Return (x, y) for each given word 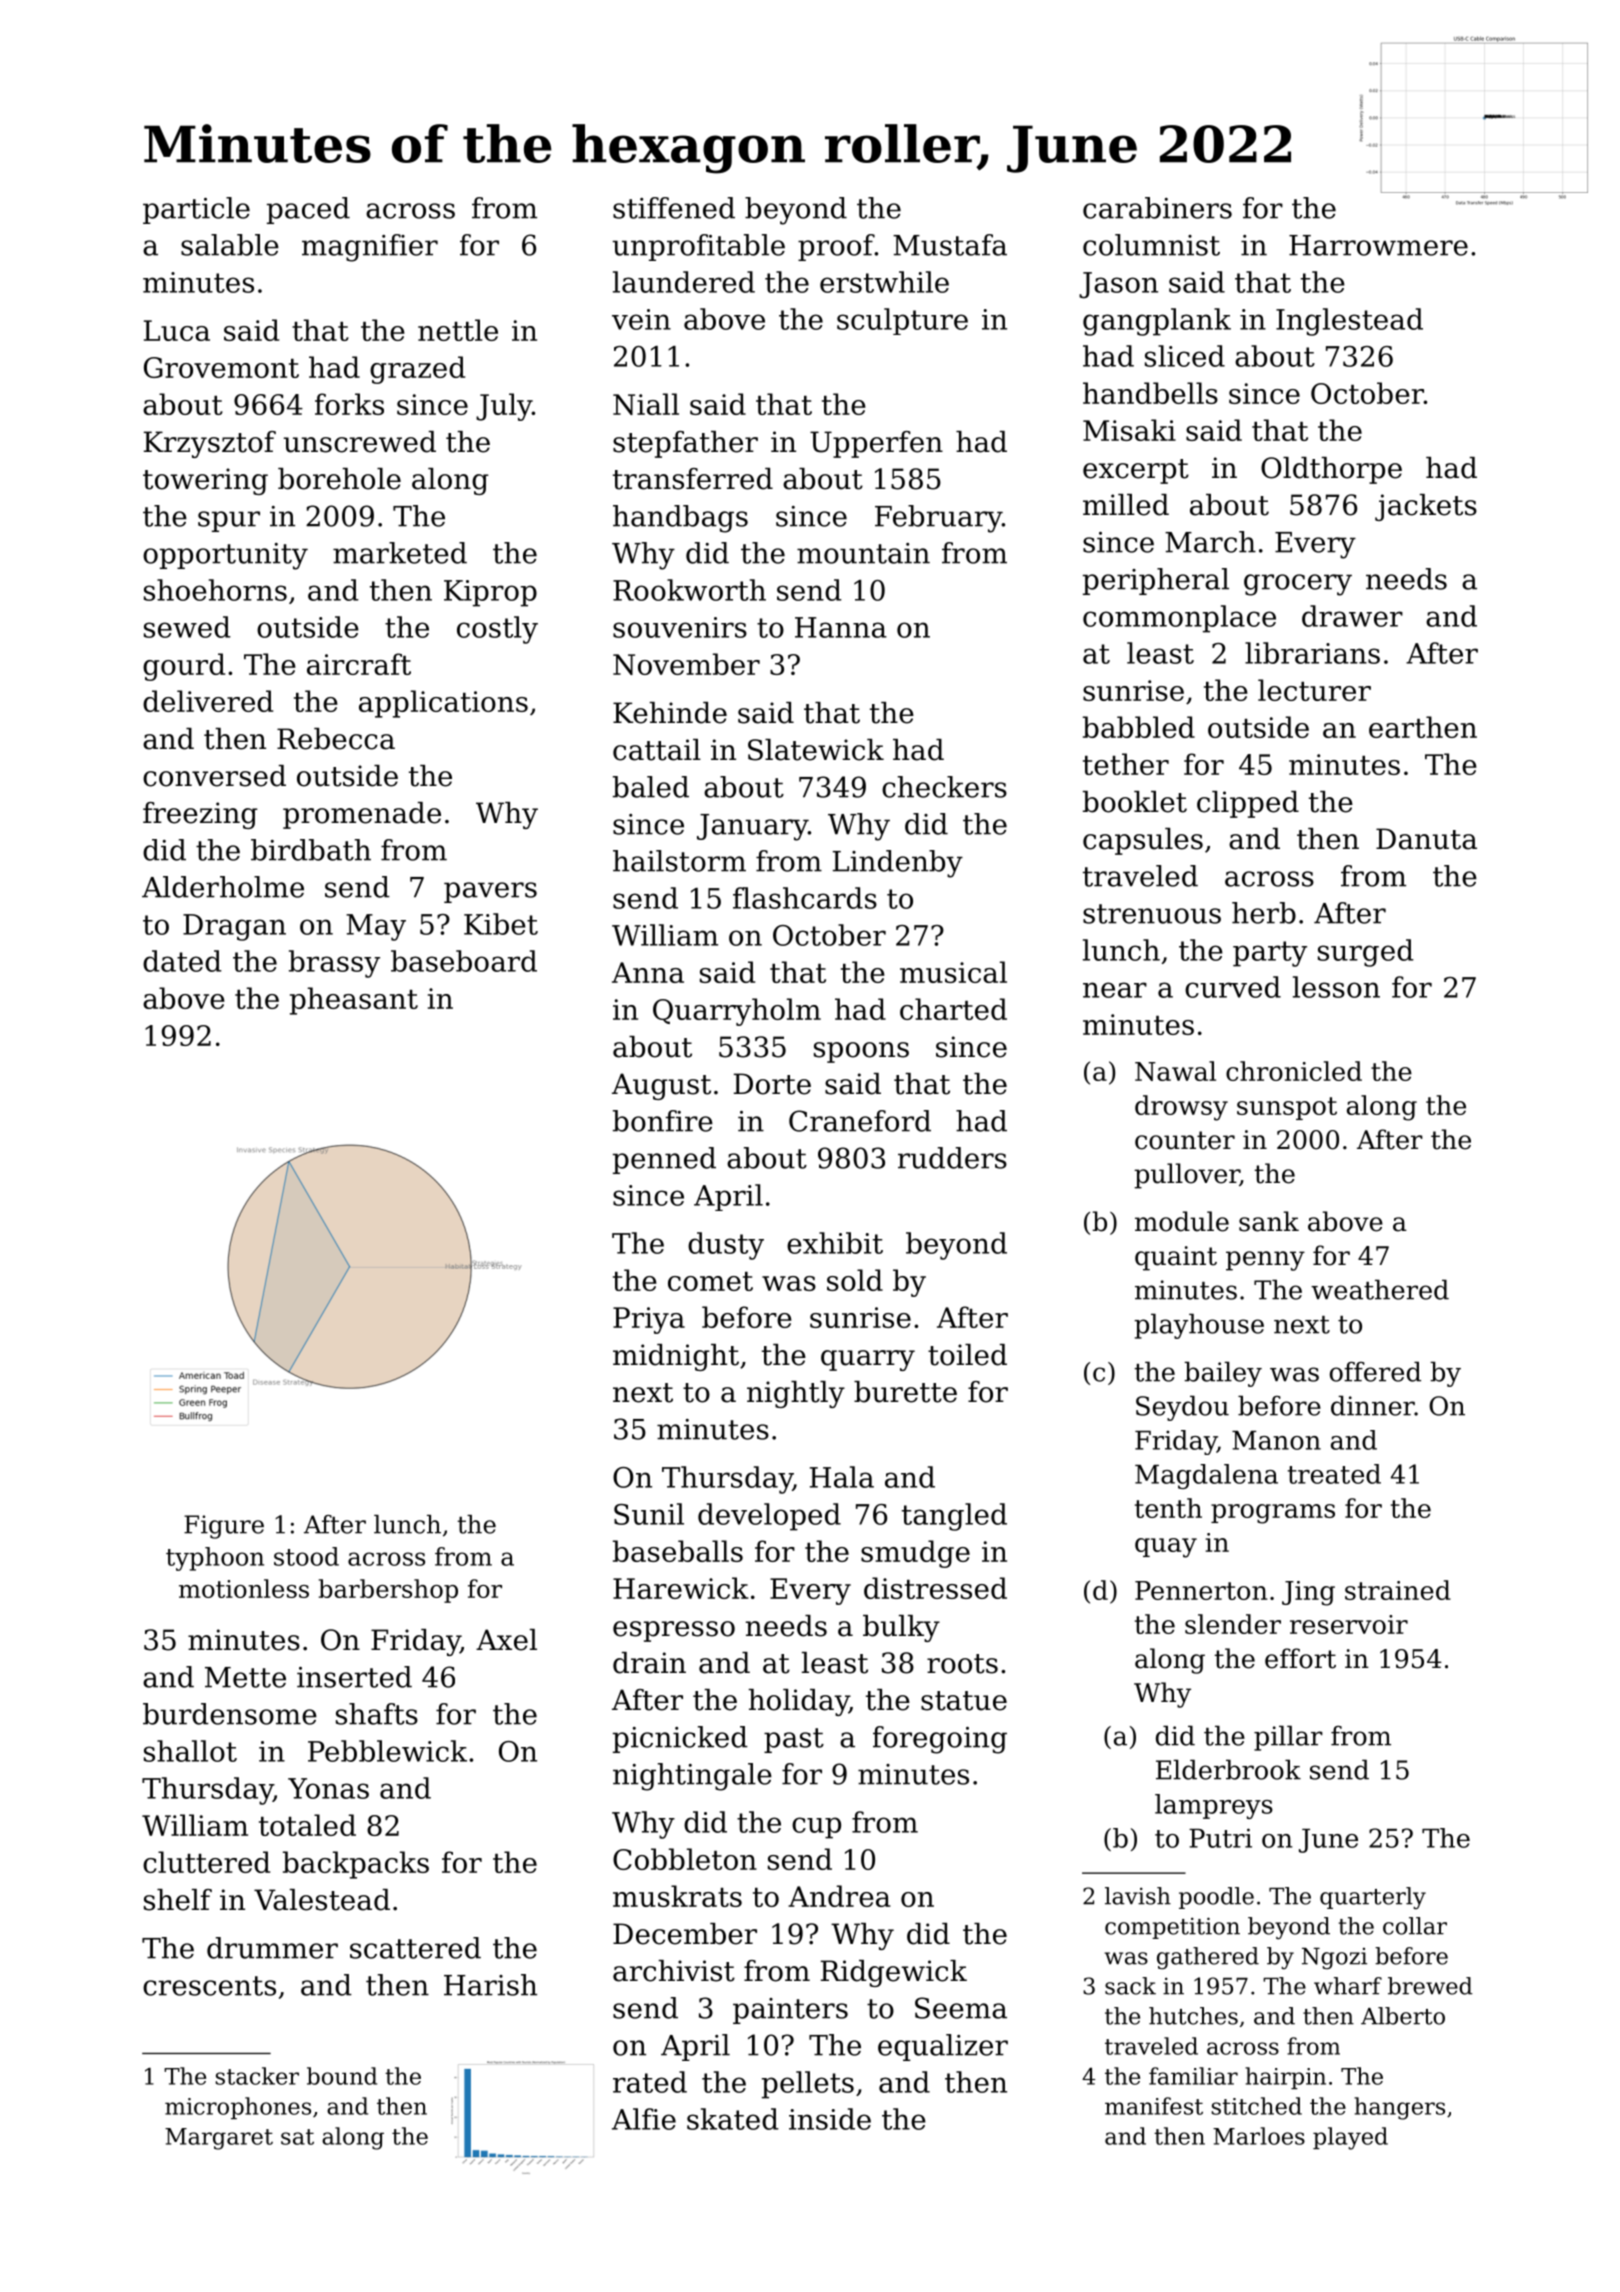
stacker (257, 2076)
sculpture (902, 321)
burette (905, 1392)
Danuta (1426, 839)
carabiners (1157, 208)
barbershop (388, 1591)
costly (497, 630)
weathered (1380, 1289)
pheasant (354, 1001)
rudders (952, 1158)
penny (1265, 1261)
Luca (177, 330)
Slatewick (816, 750)
